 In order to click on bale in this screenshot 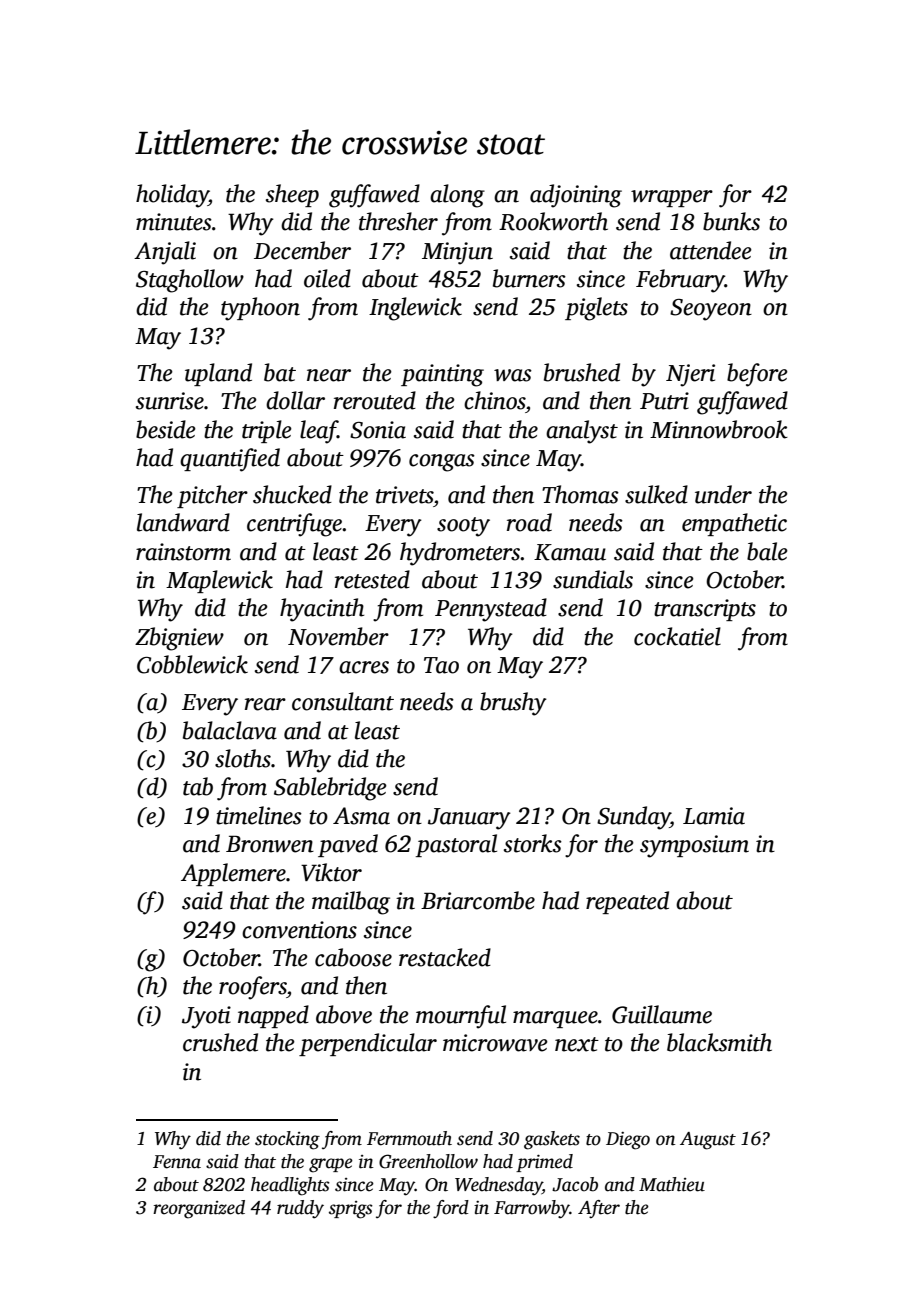, I will do `click(767, 551)`.
